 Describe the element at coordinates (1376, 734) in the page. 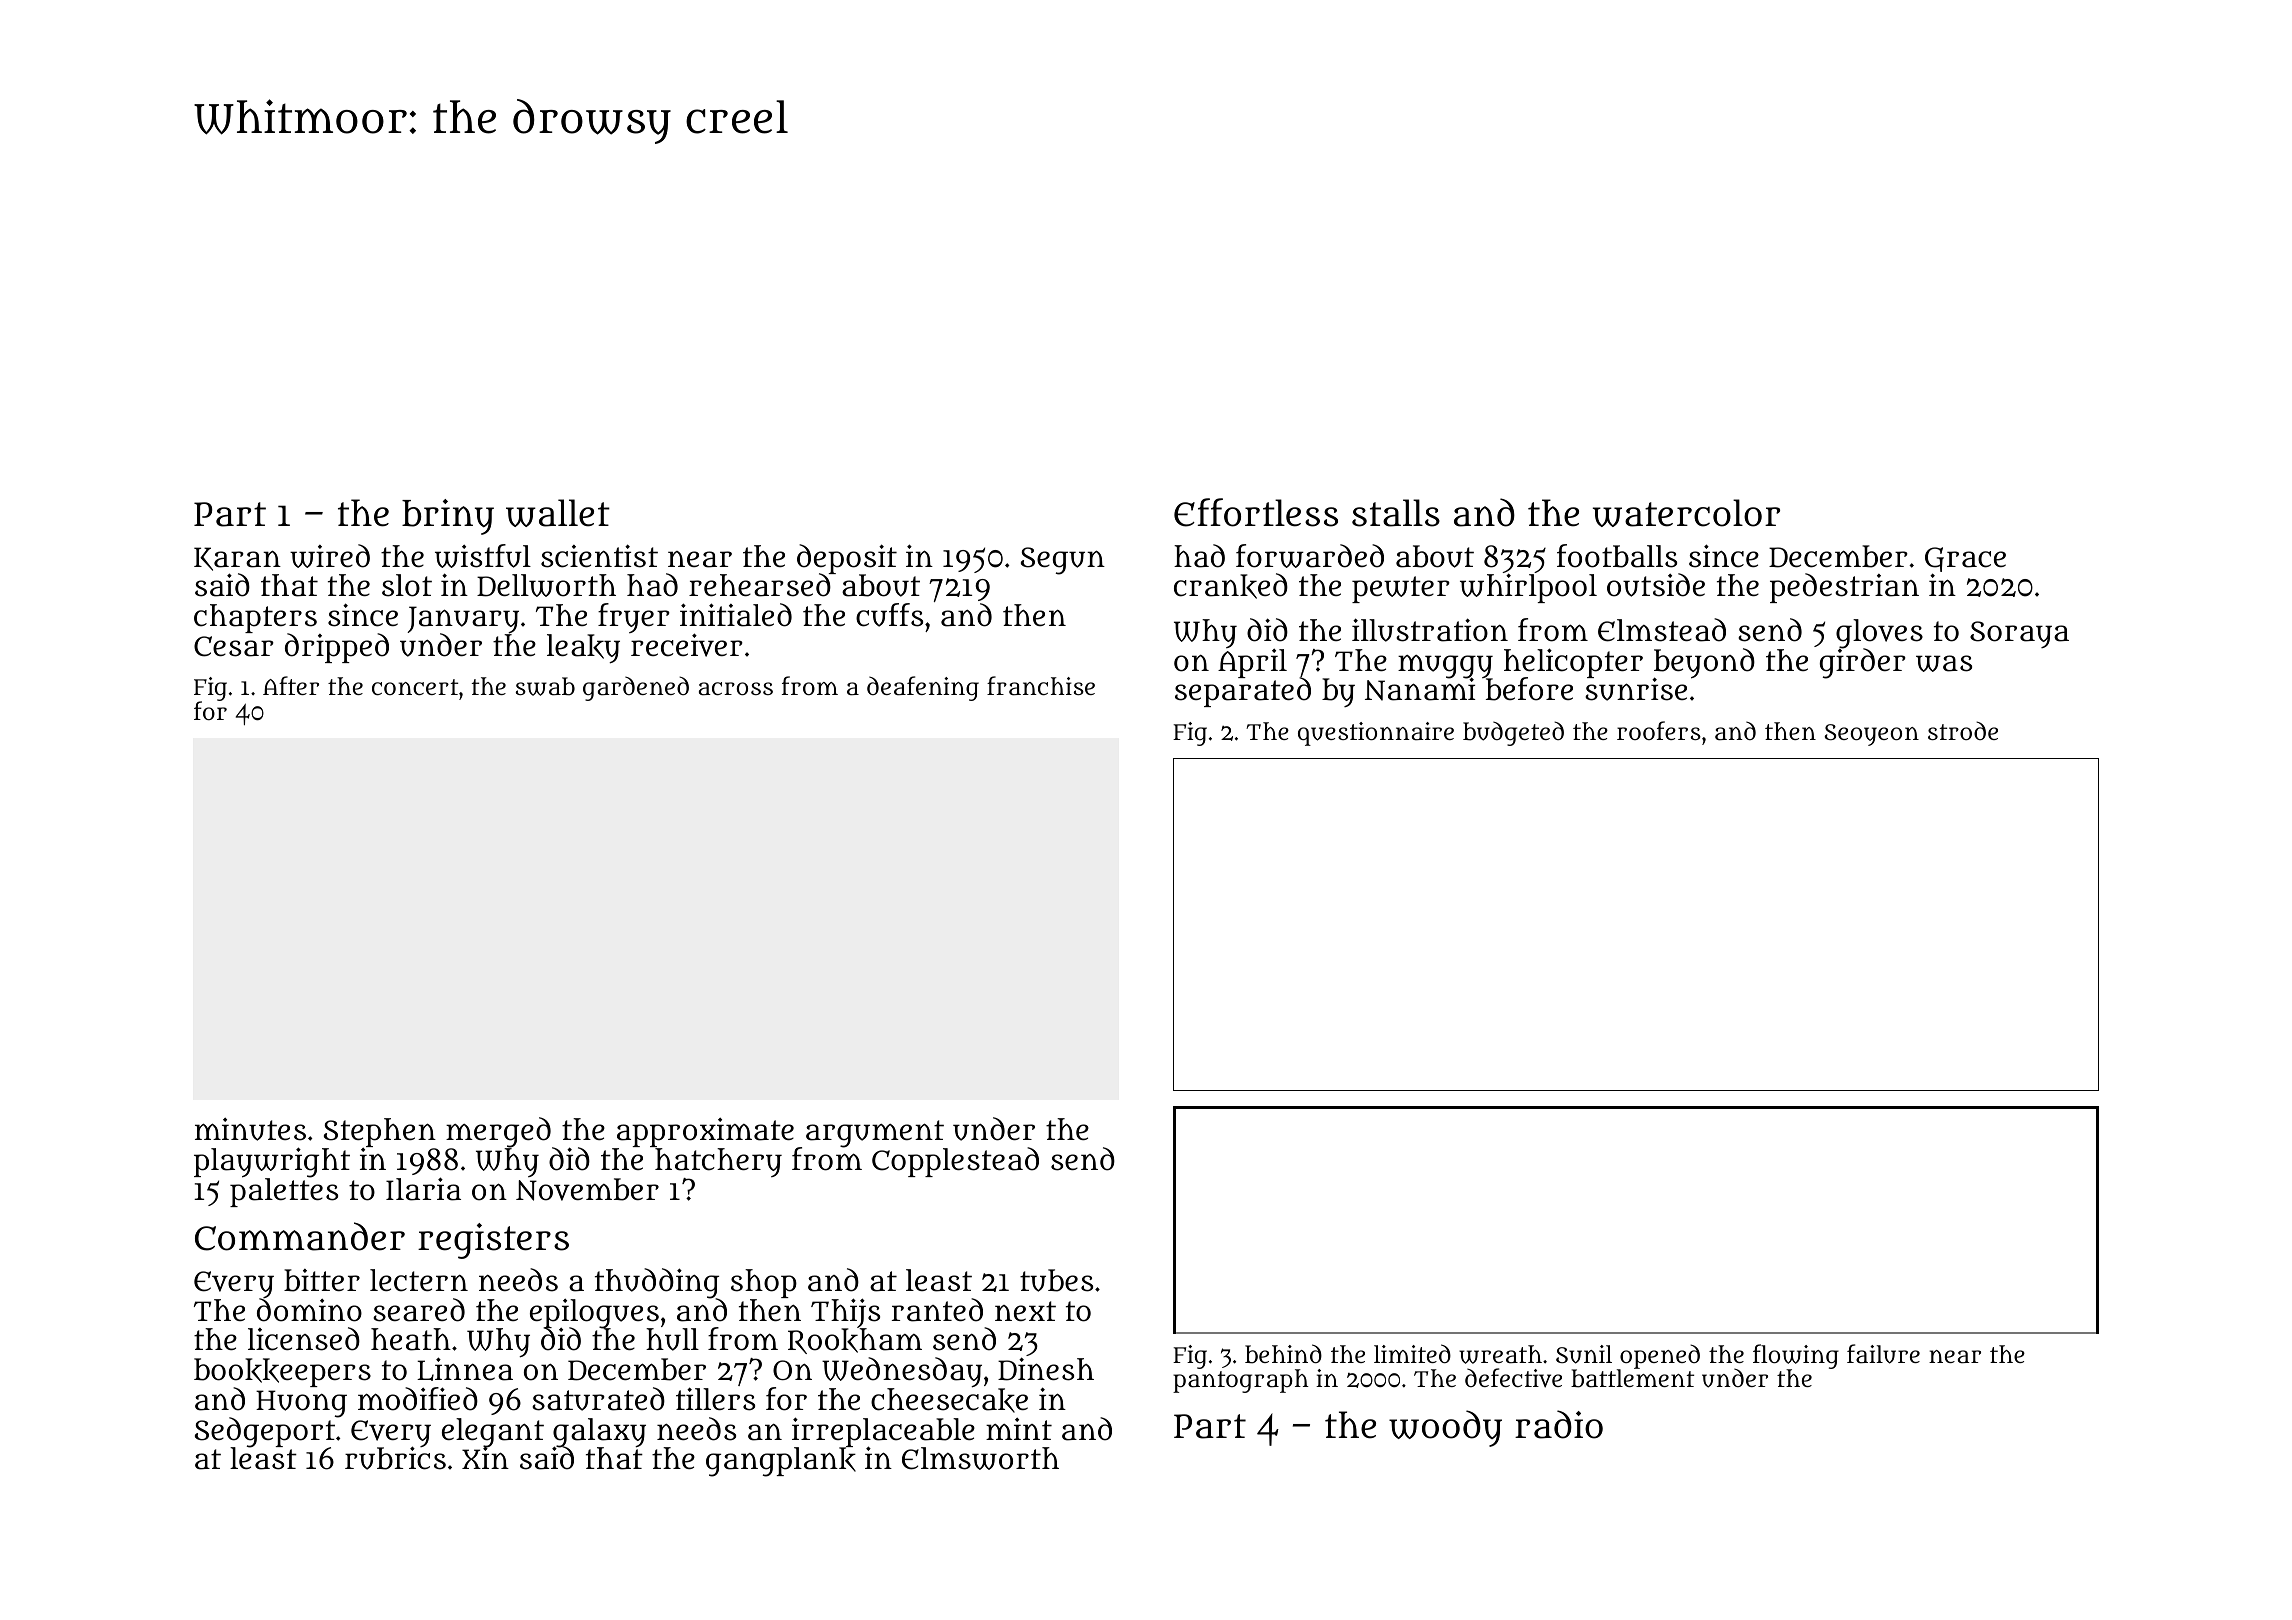

I see `questionnaire` at that location.
